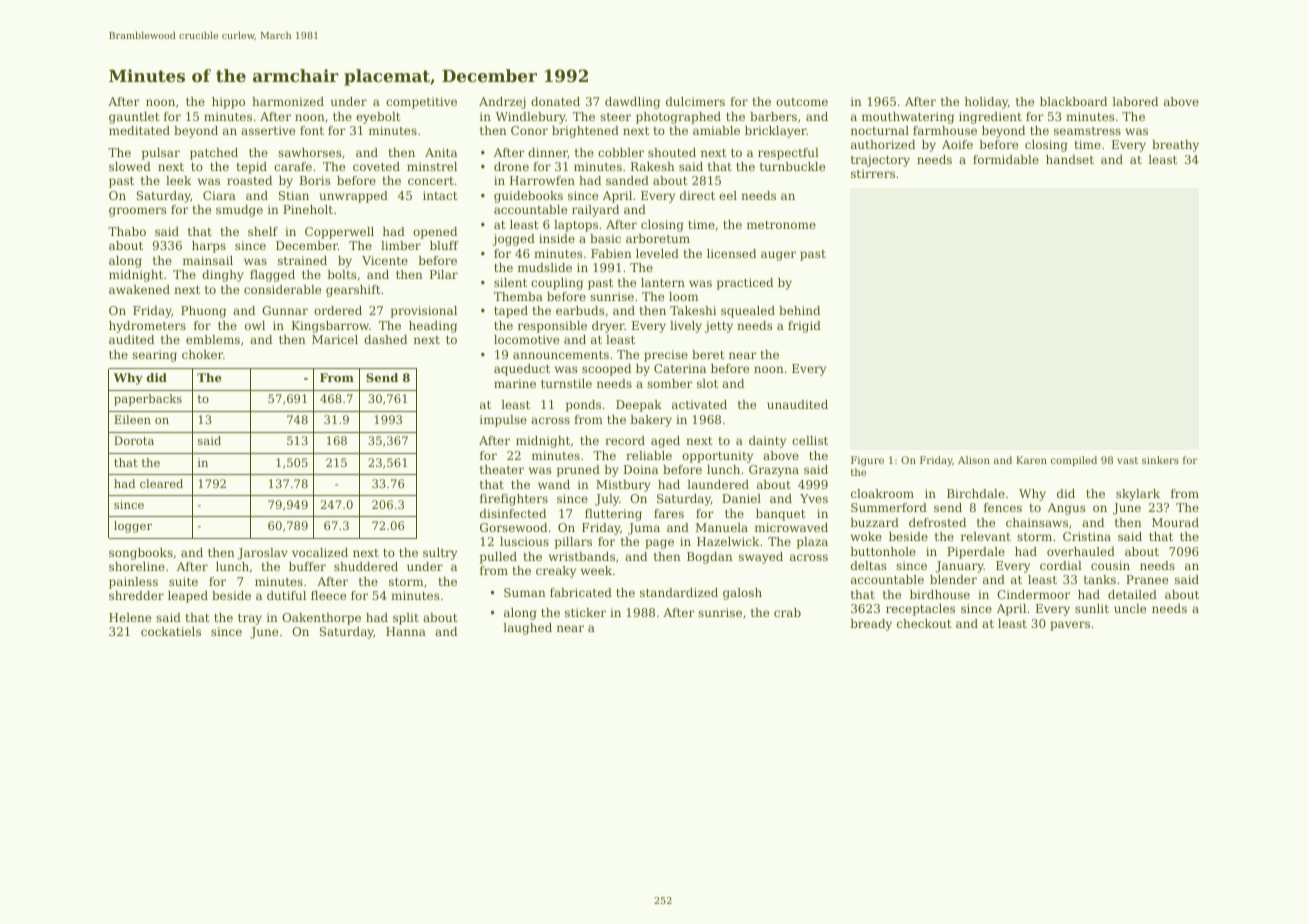 This screenshot has width=1308, height=924. What do you see at coordinates (148, 400) in the screenshot?
I see `paperbacks` at bounding box center [148, 400].
